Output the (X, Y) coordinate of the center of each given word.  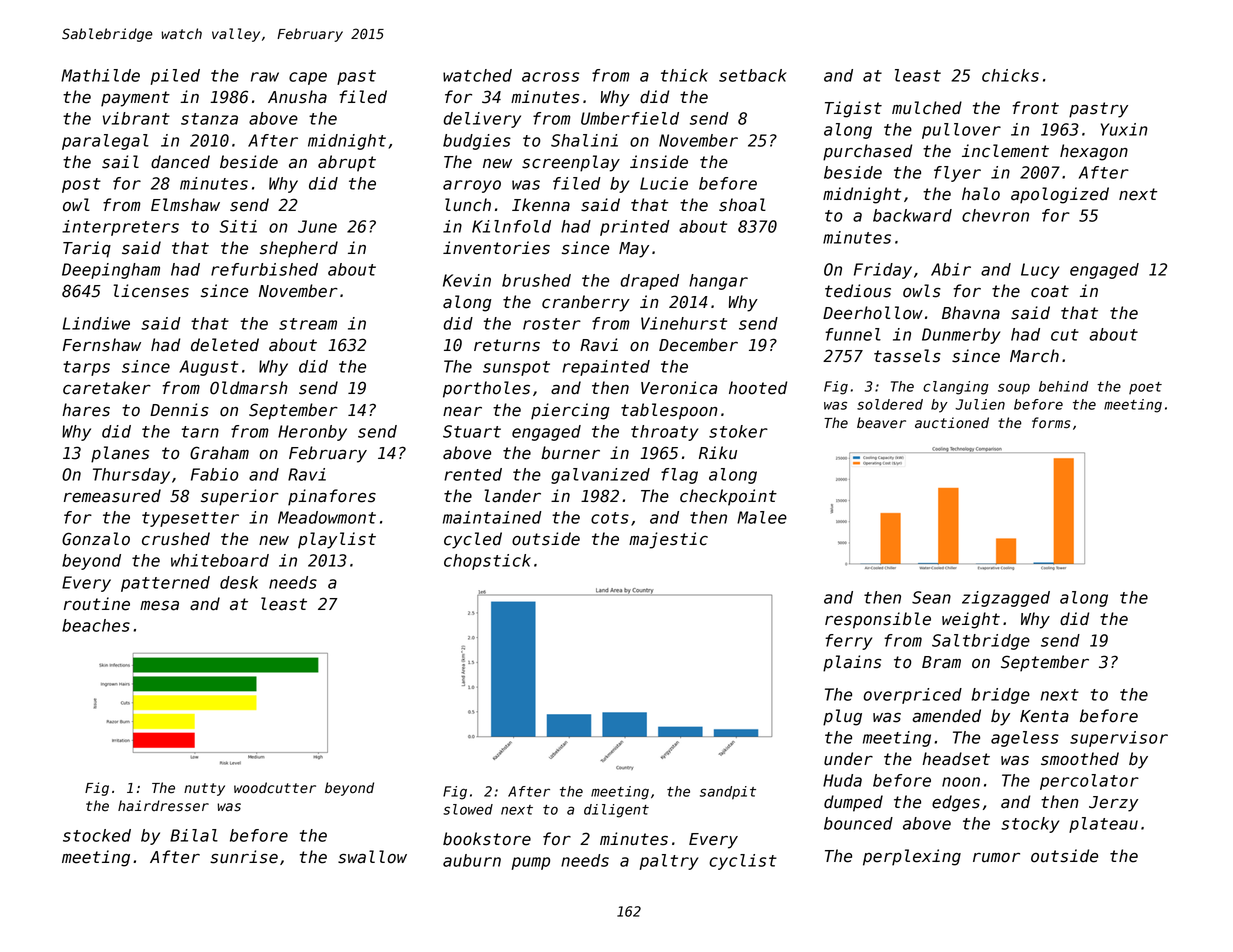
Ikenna (541, 205)
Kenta (1044, 716)
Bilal (194, 835)
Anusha (297, 97)
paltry (669, 862)
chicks (1010, 75)
